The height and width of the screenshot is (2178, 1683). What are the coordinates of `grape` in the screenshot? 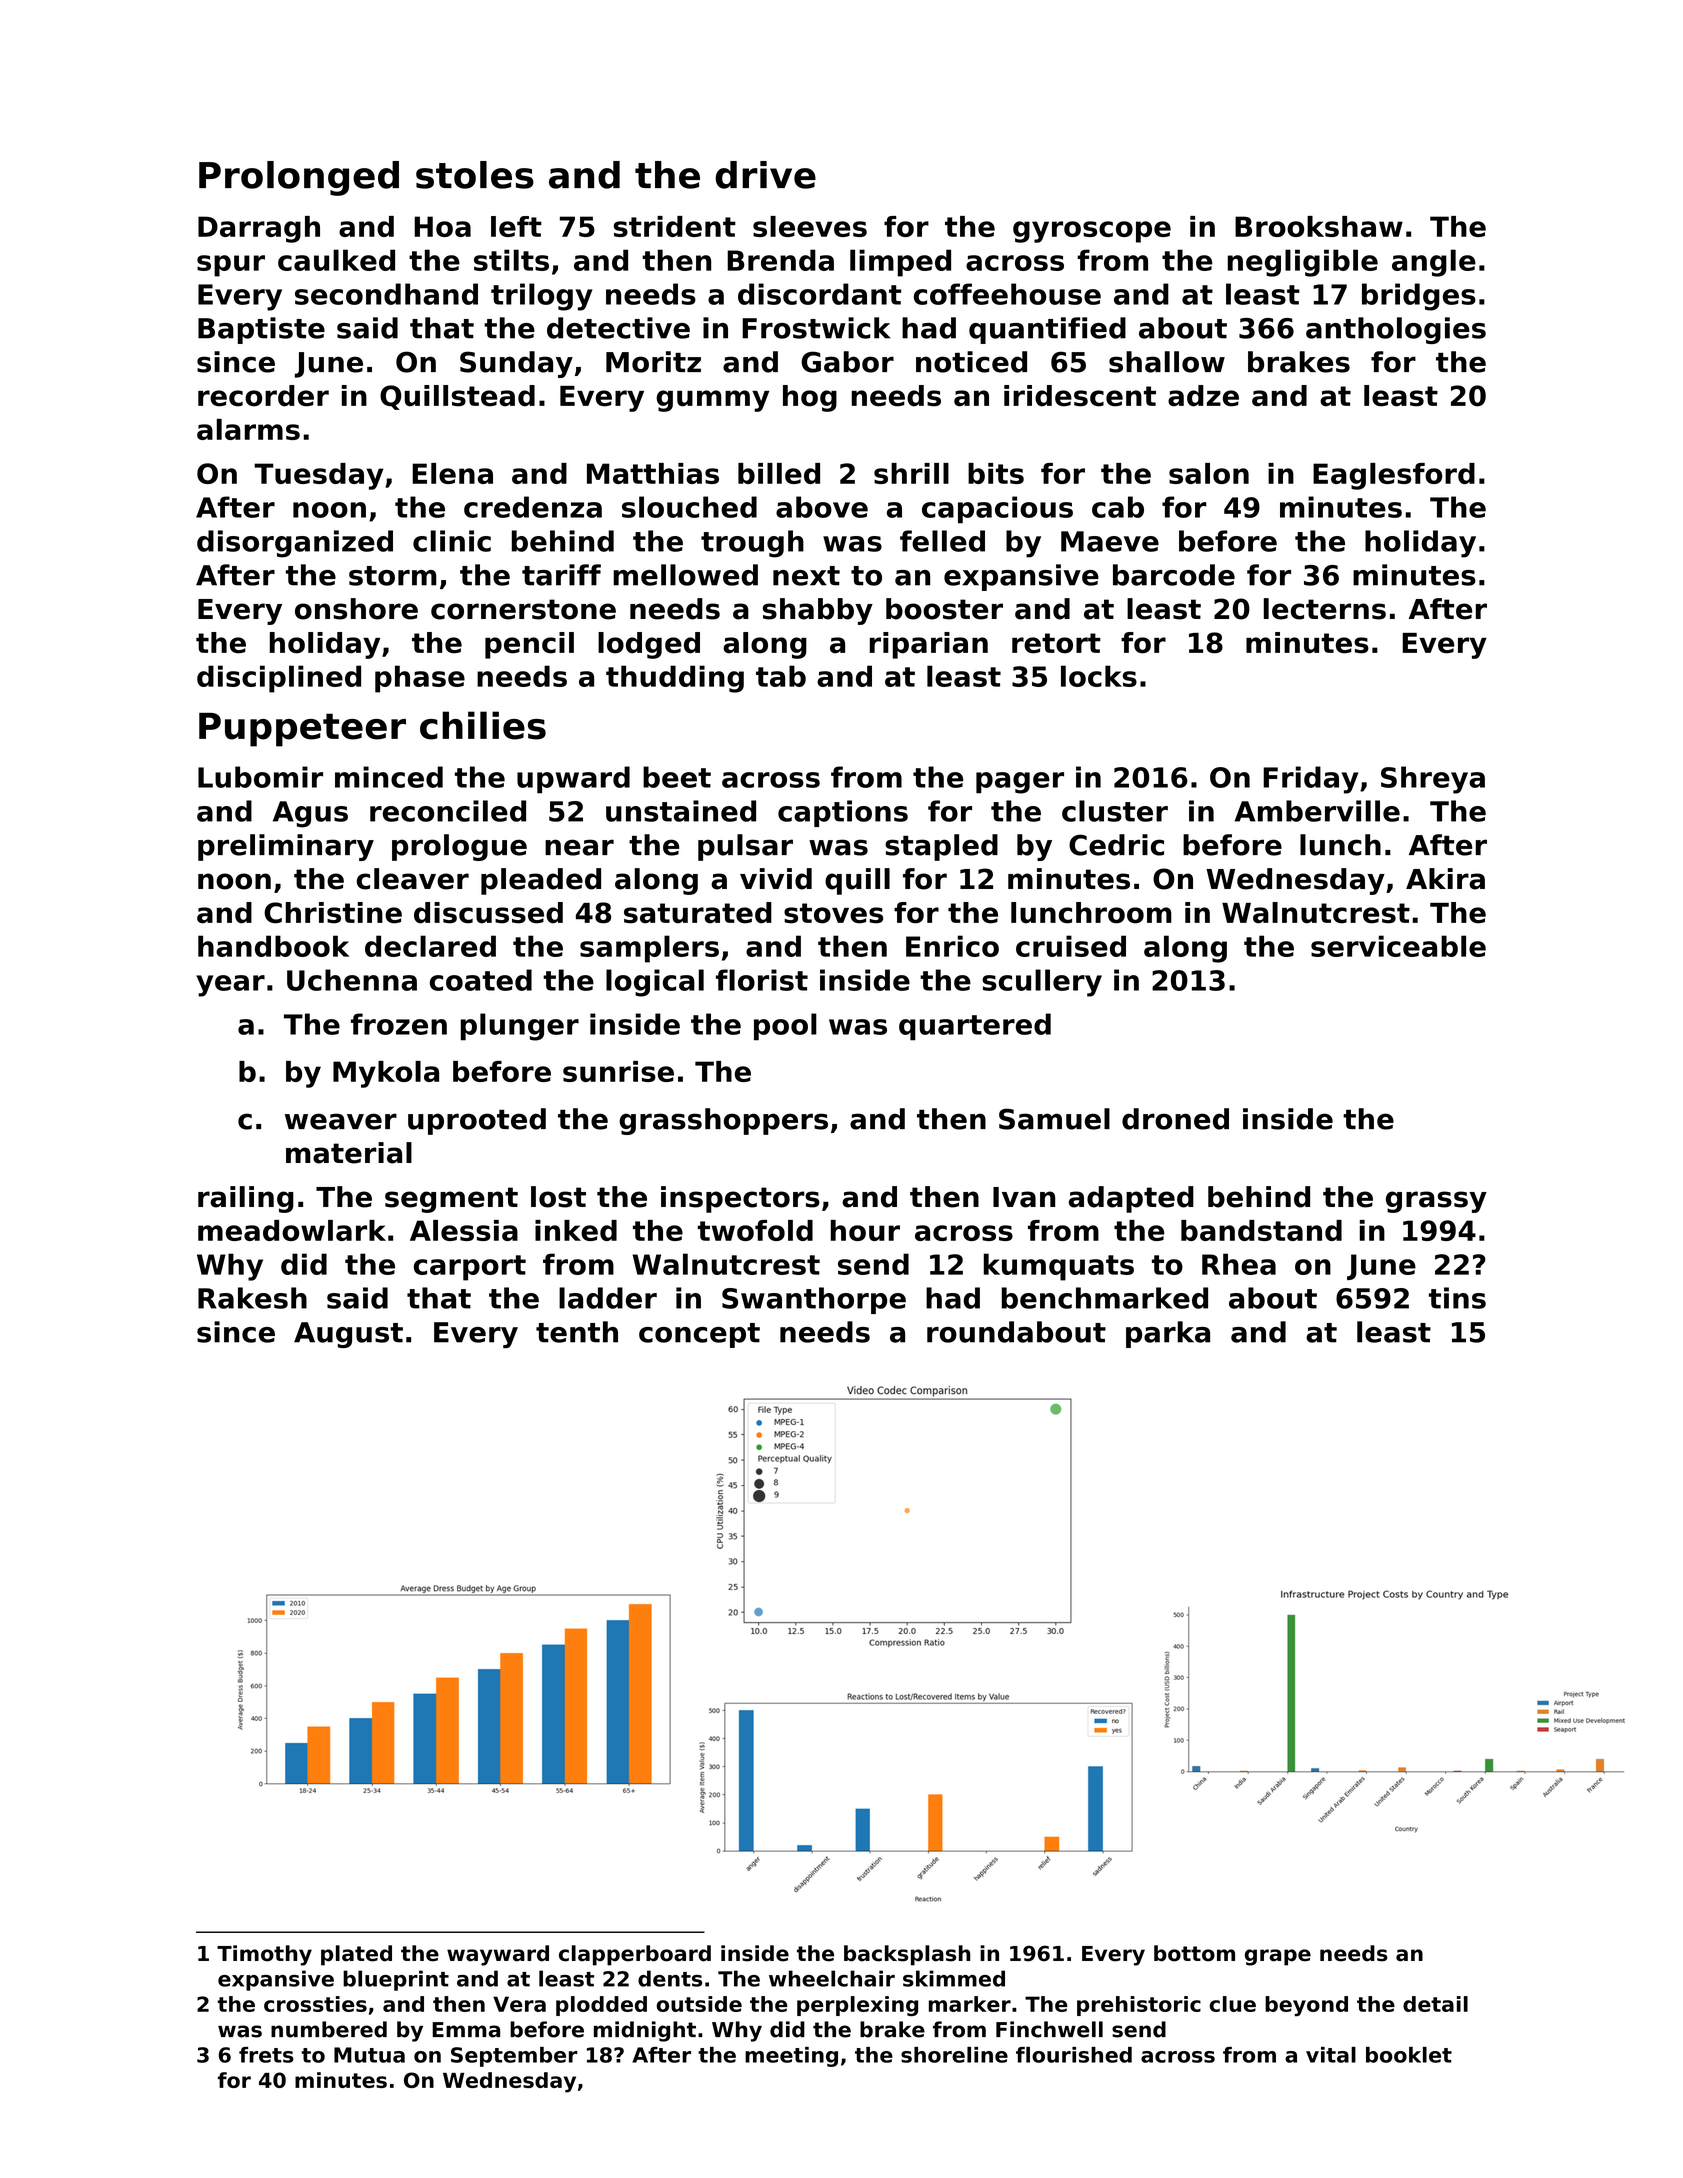 It's located at (1278, 1957).
